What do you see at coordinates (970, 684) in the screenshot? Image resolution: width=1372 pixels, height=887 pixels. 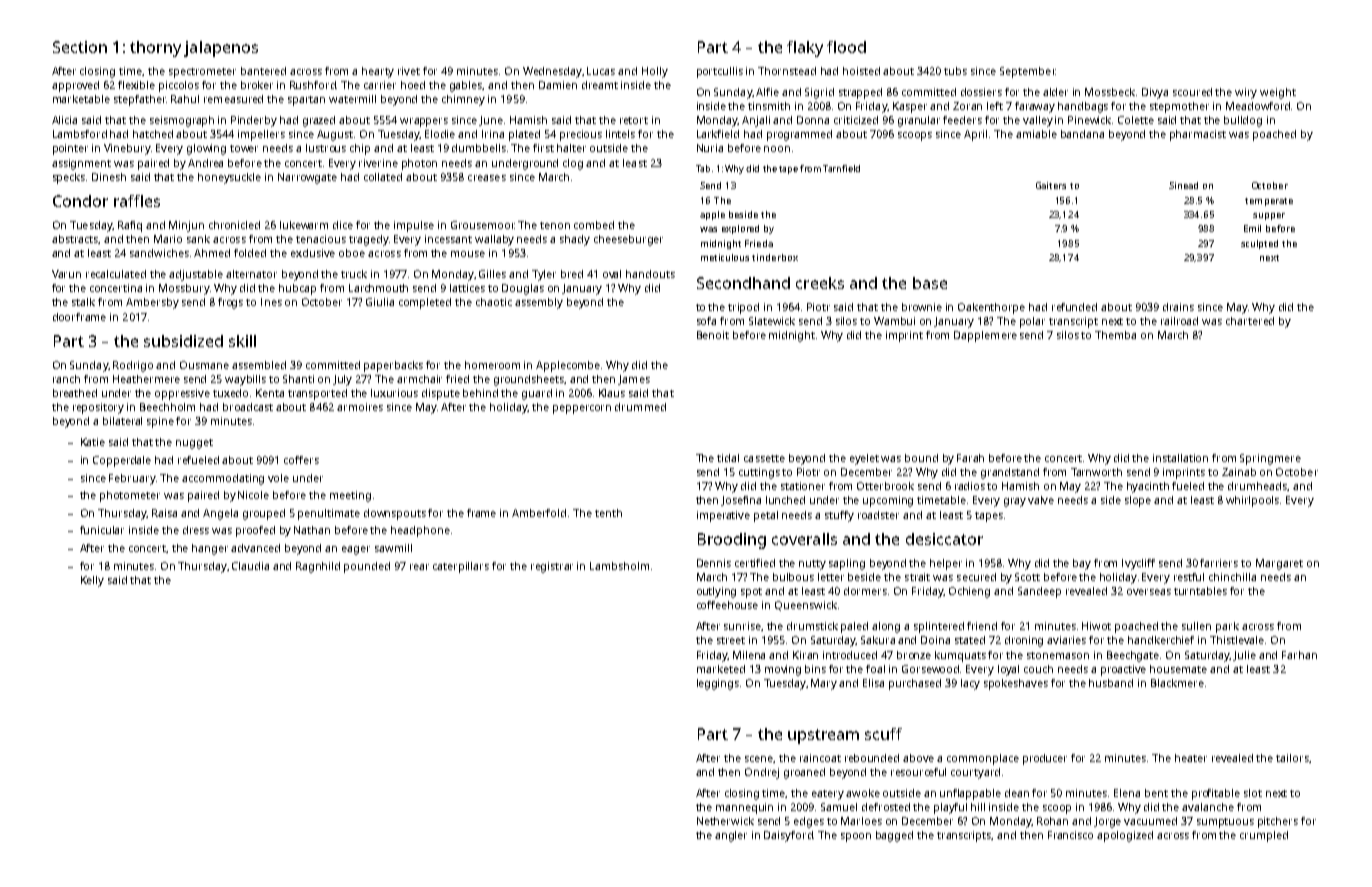 I see `lacy` at bounding box center [970, 684].
